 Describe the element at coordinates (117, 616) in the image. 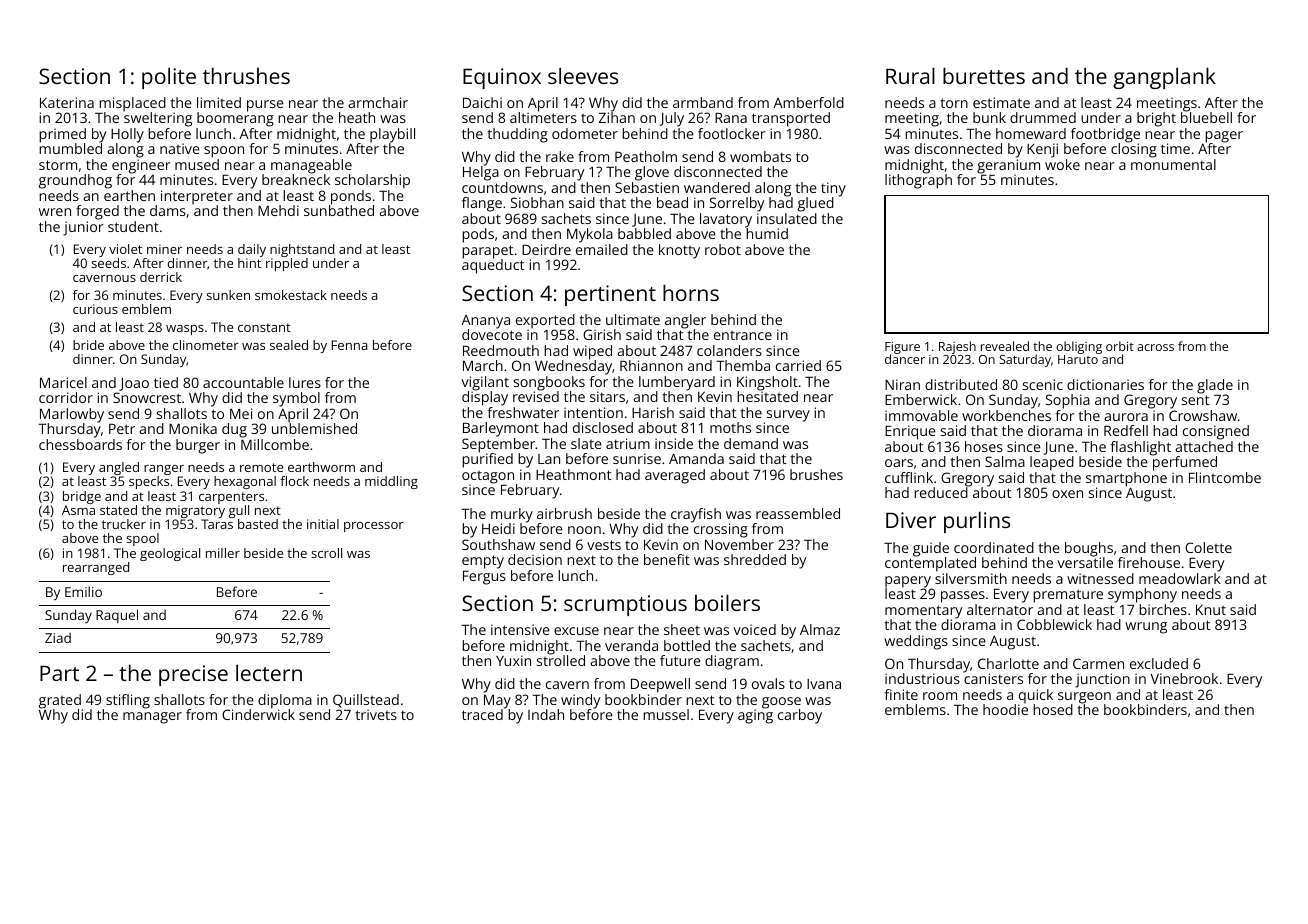

I see `Raquel` at that location.
